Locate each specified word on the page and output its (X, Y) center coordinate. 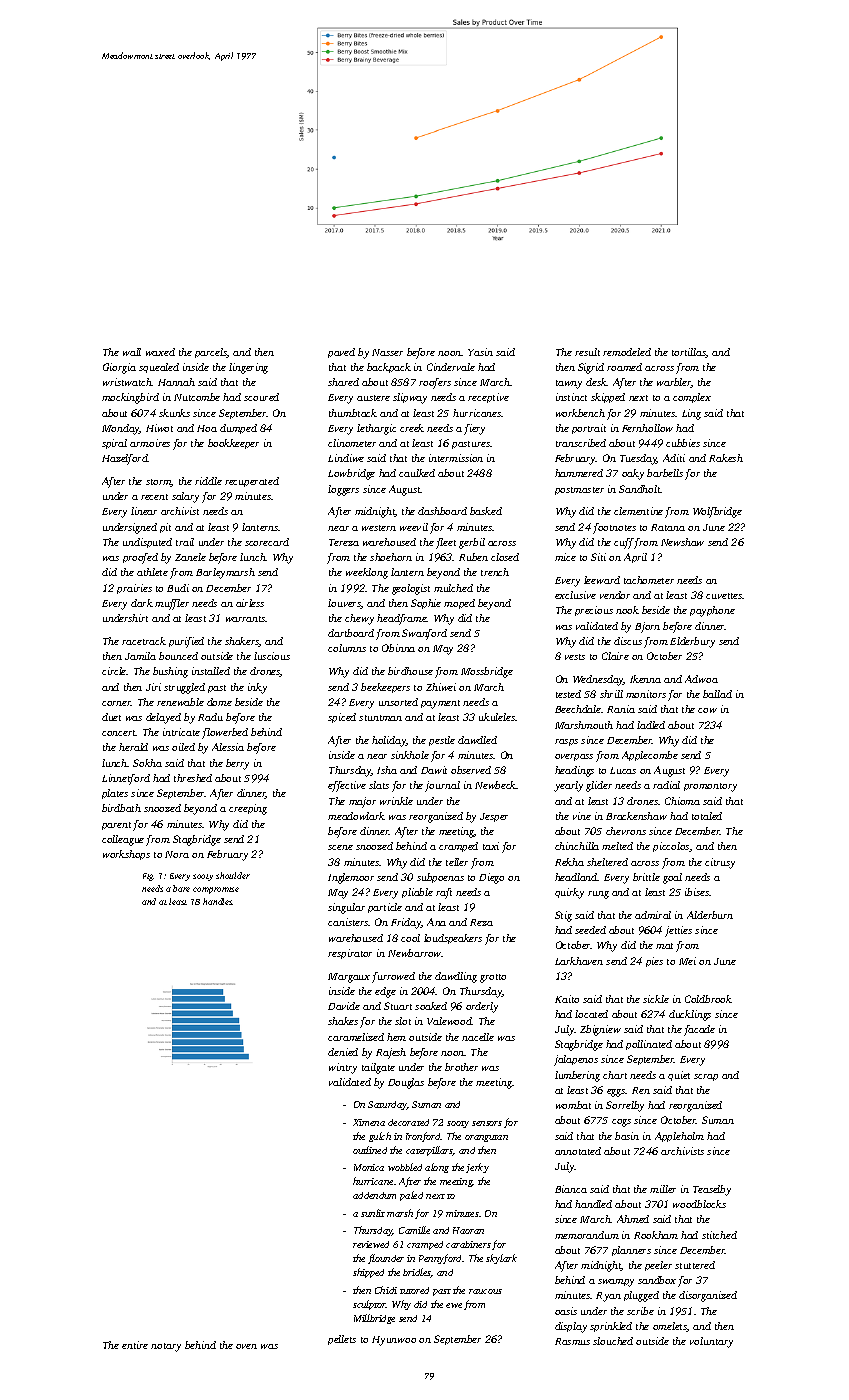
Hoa (207, 428)
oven (246, 1346)
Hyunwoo (394, 1341)
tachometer (649, 580)
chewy (359, 619)
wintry (343, 1068)
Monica (369, 1167)
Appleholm (679, 1137)
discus (628, 641)
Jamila (140, 656)
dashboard (442, 511)
